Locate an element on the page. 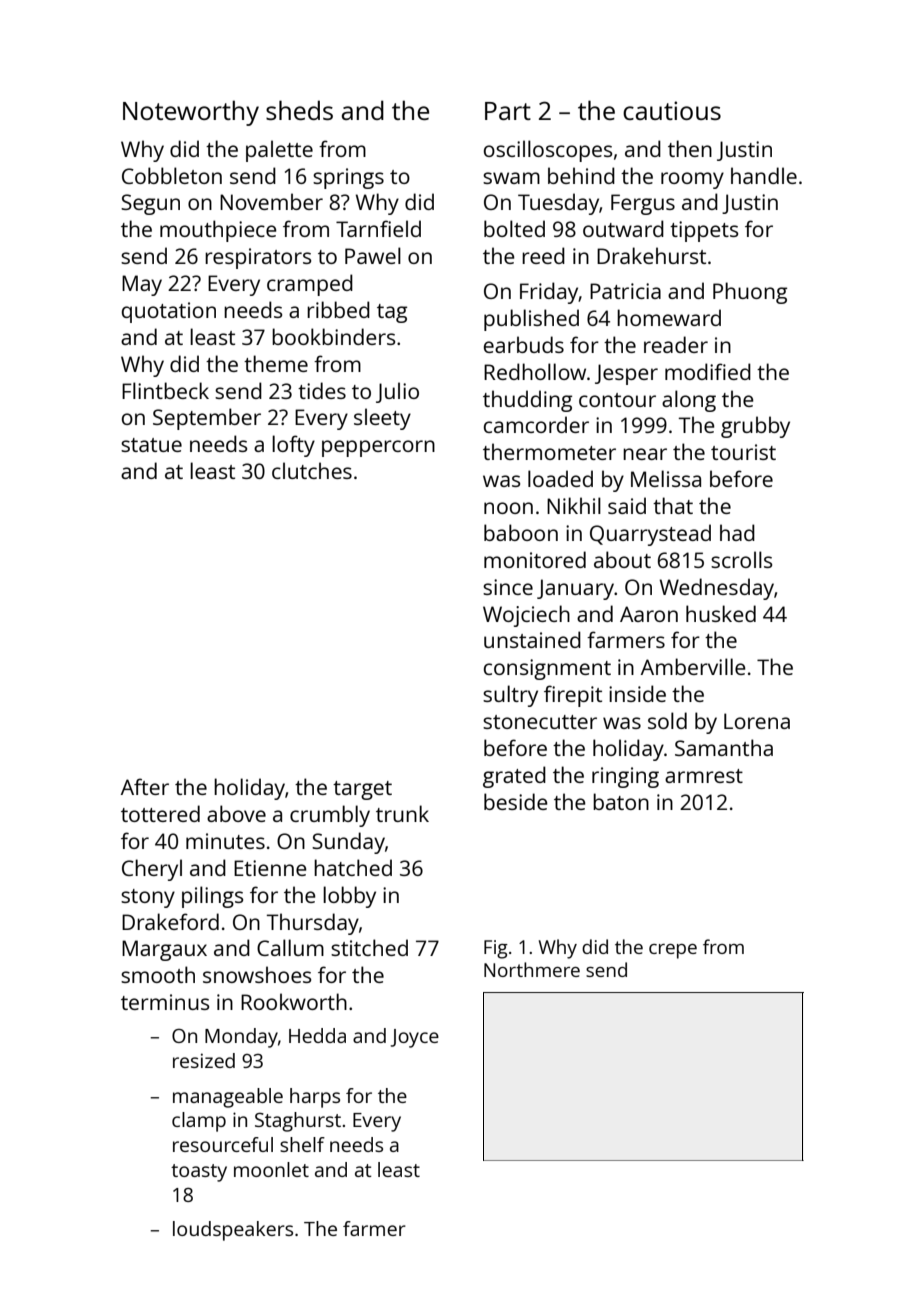 The width and height of the document is (924, 1314). Fergus is located at coordinates (643, 204).
